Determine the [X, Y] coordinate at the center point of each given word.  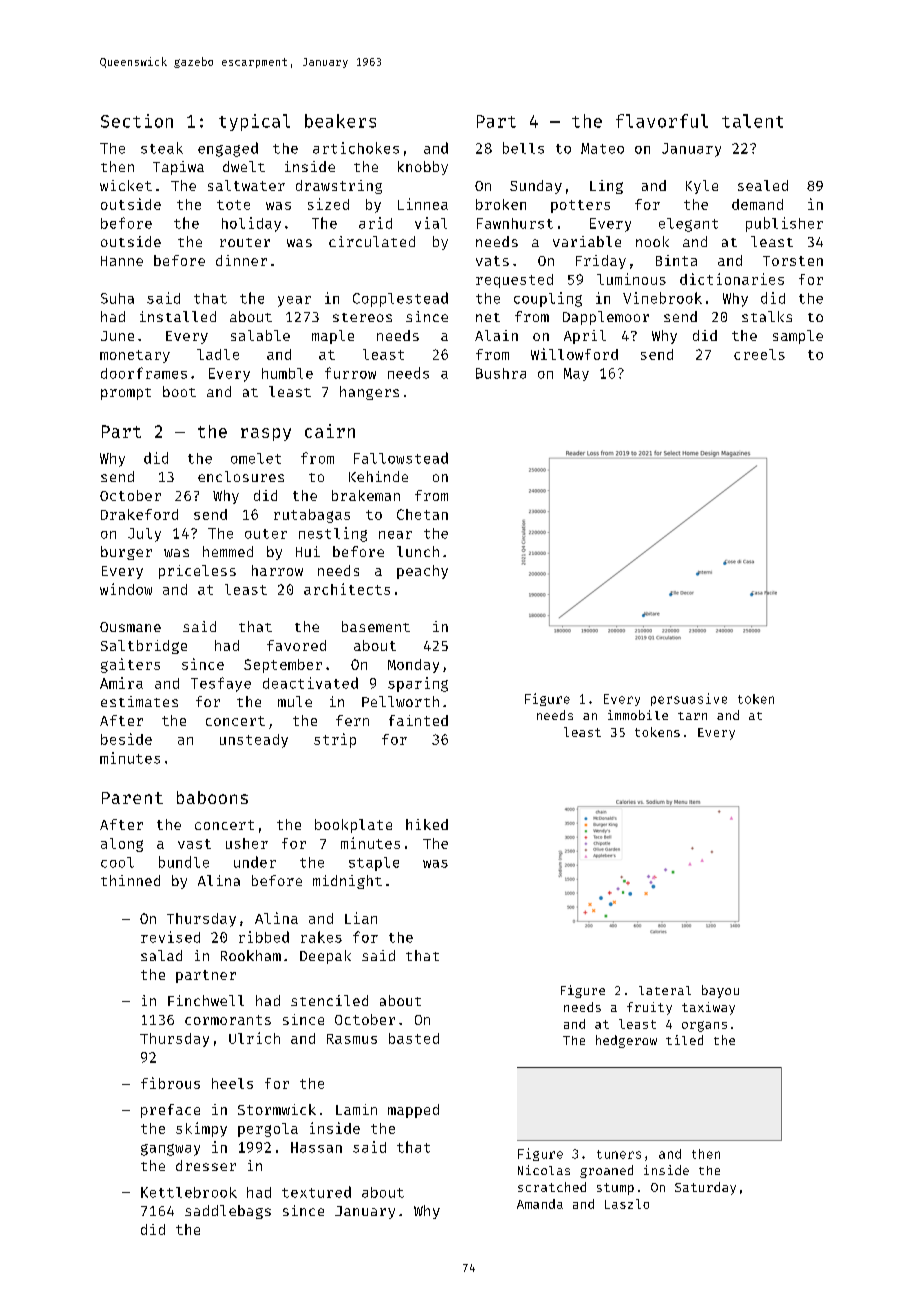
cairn [330, 431]
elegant [688, 225]
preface [170, 1111]
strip [335, 740]
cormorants [228, 1020]
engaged [228, 149]
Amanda [540, 1204]
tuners [619, 1154]
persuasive [689, 699]
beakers [340, 121]
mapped [413, 1111]
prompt [126, 394]
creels [759, 354]
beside [126, 739]
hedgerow [626, 1041]
